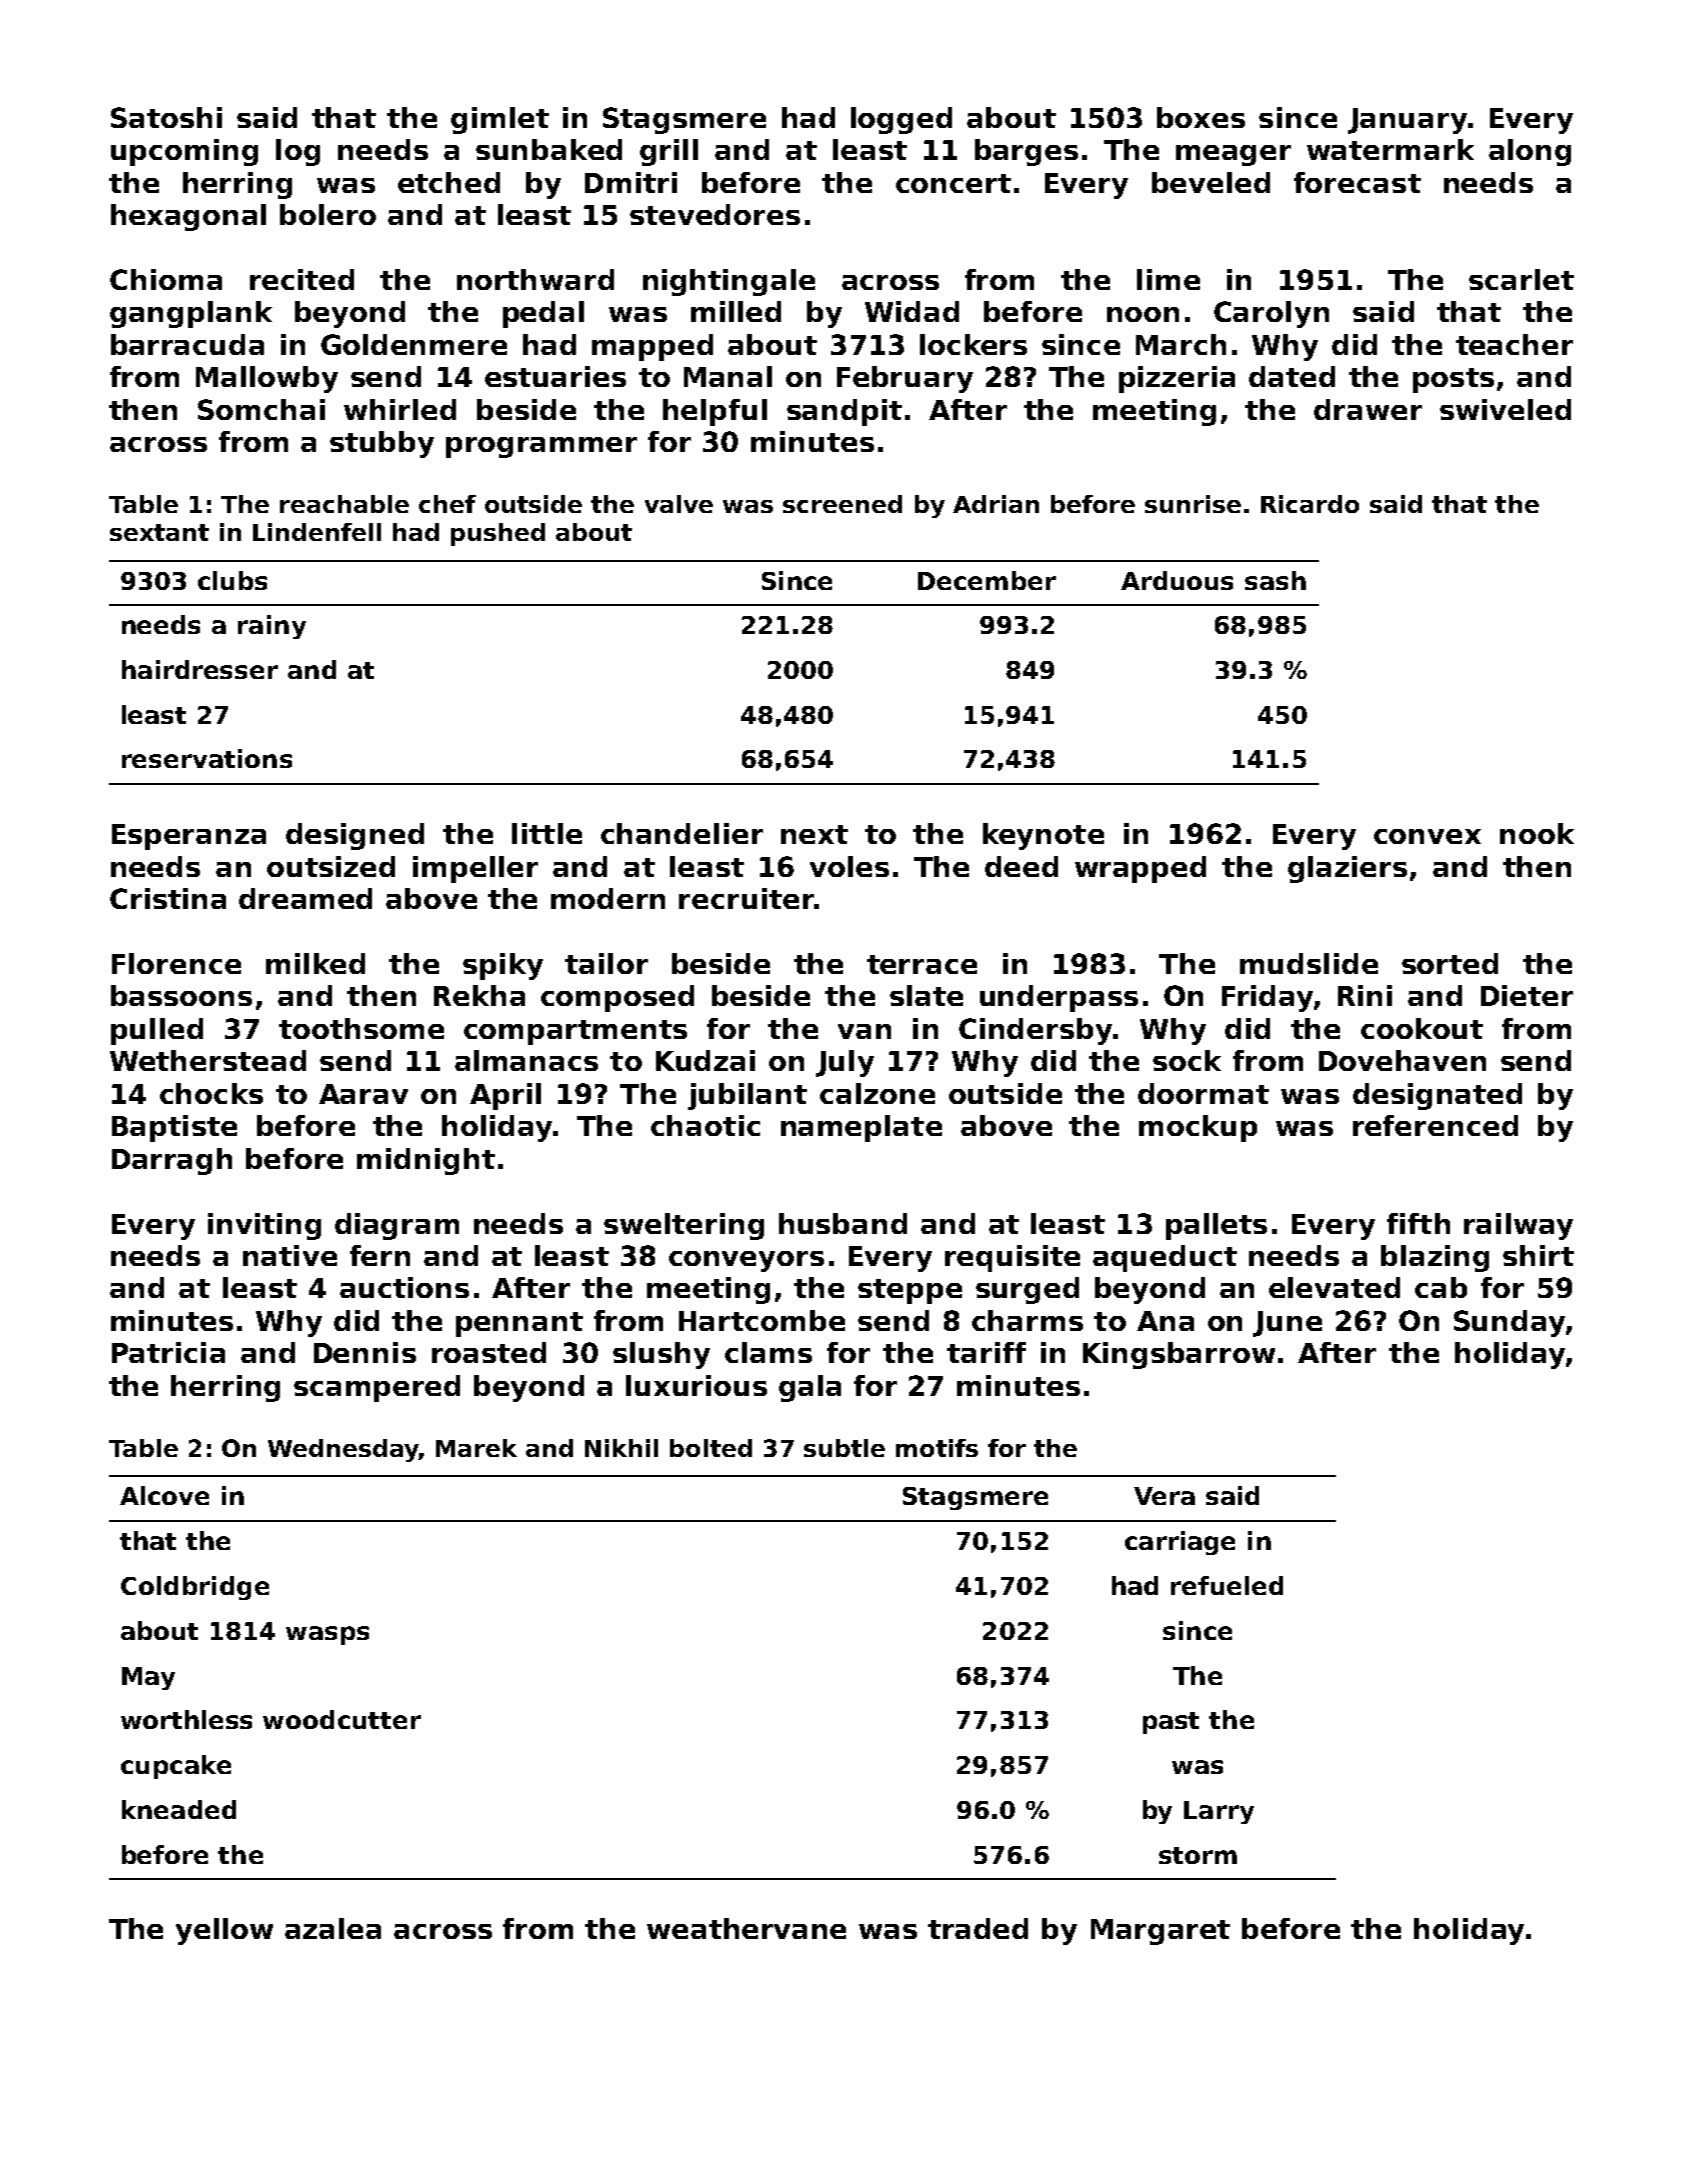 The height and width of the screenshot is (2178, 1683). What do you see at coordinates (973, 344) in the screenshot?
I see `lockers` at bounding box center [973, 344].
